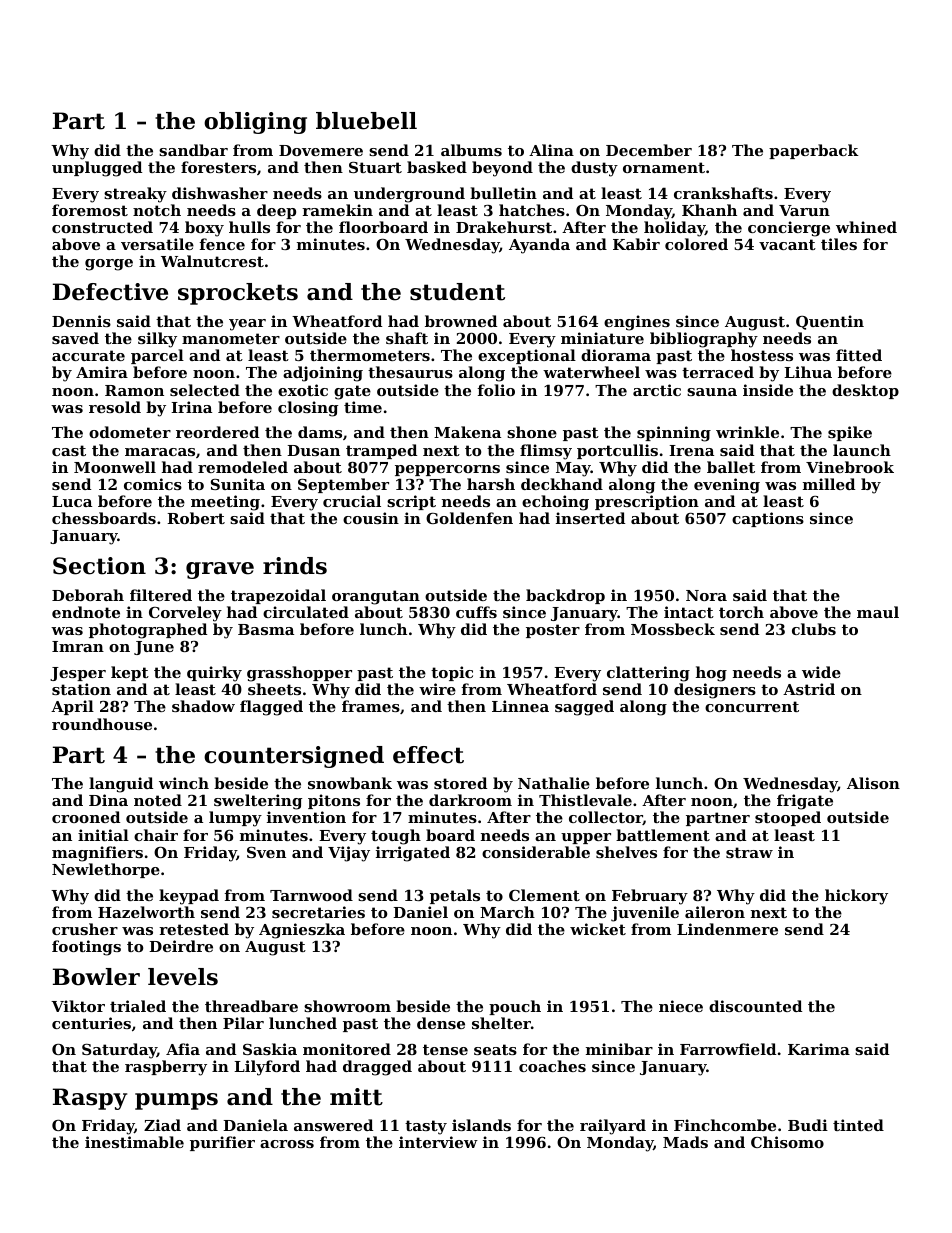  I want to click on designers, so click(715, 691).
